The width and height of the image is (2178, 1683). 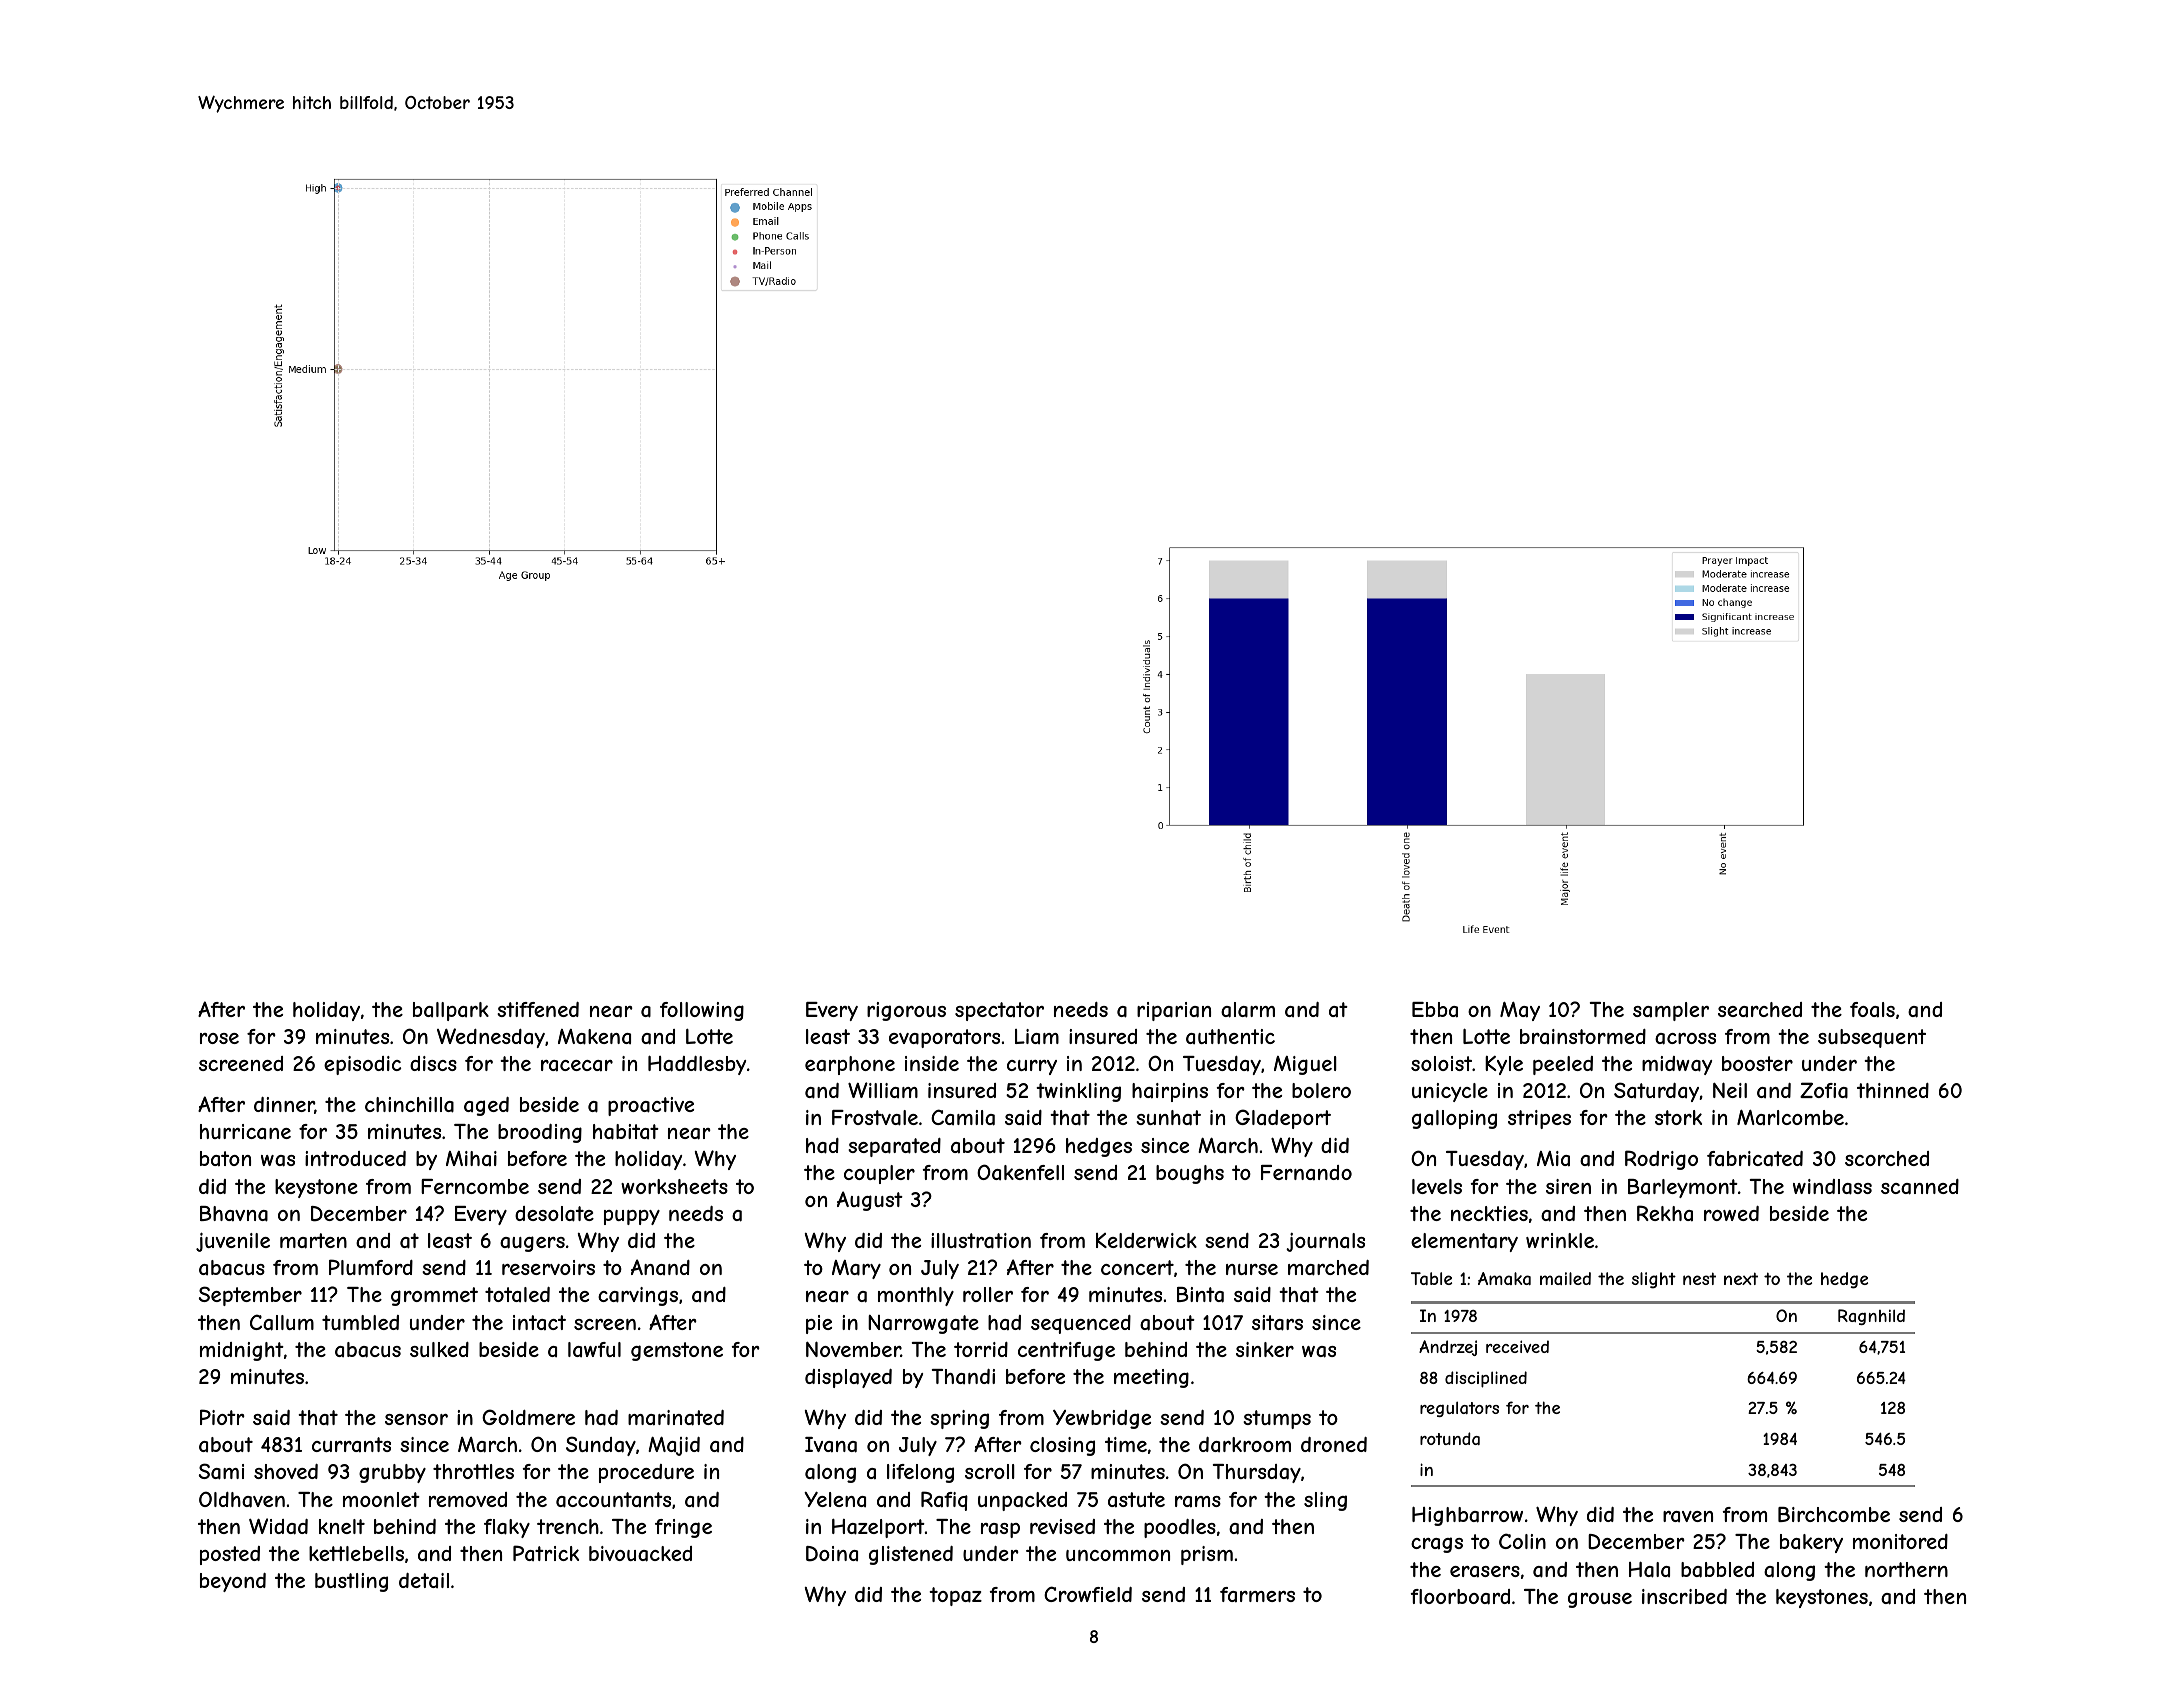 I want to click on rowed, so click(x=1731, y=1213).
